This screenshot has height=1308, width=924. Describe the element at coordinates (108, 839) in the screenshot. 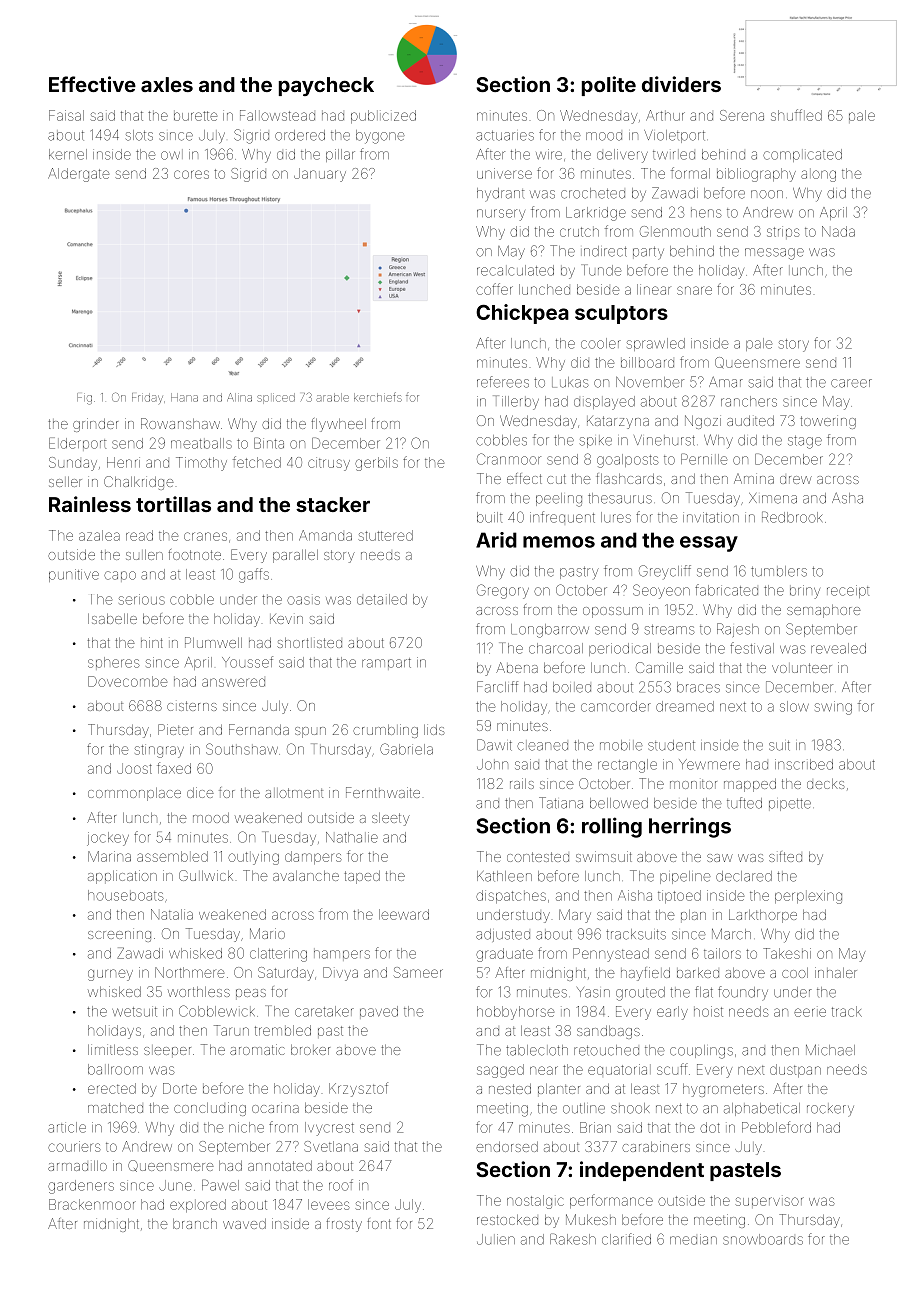

I see `jockey` at that location.
